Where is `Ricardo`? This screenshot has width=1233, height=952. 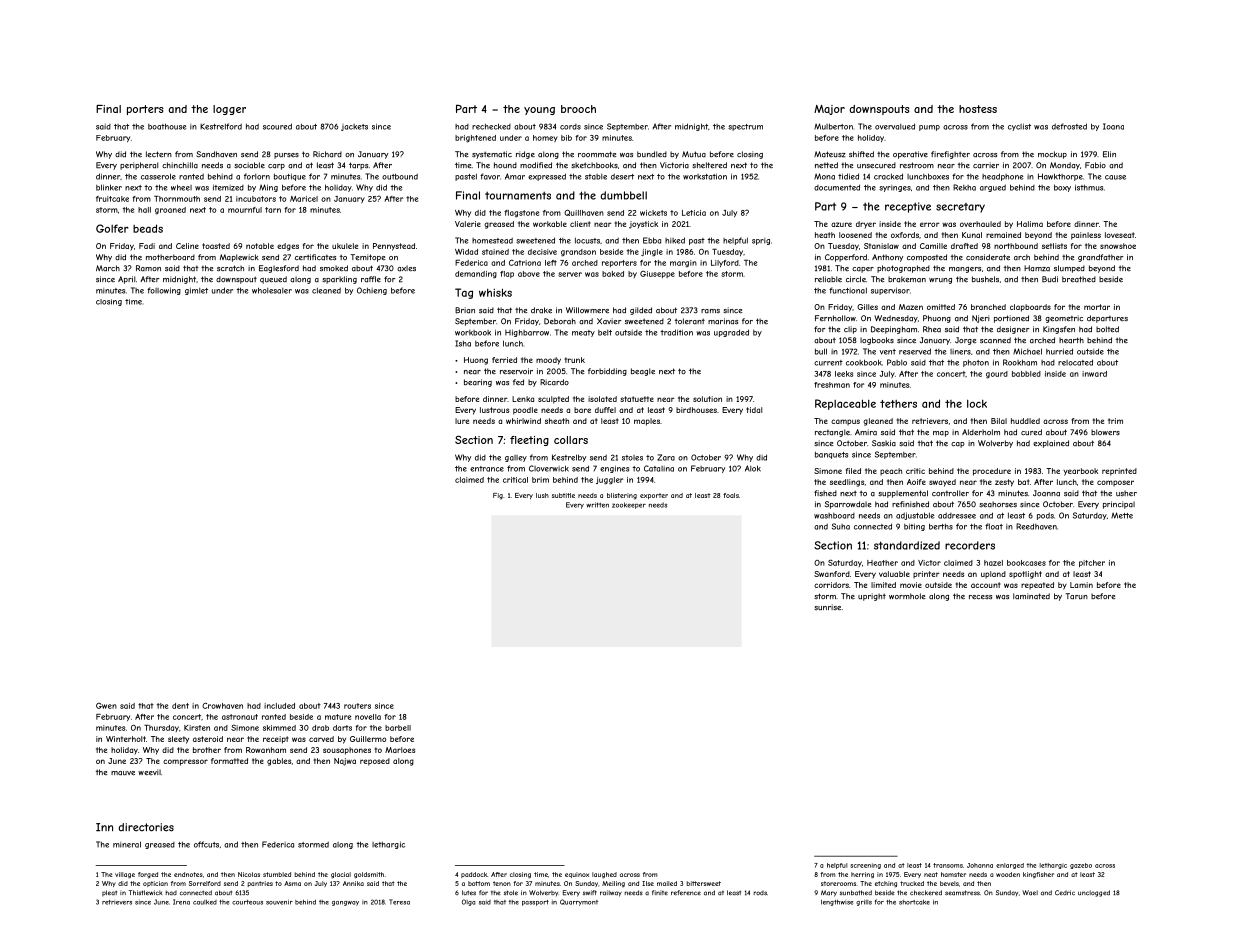 Ricardo is located at coordinates (554, 382).
